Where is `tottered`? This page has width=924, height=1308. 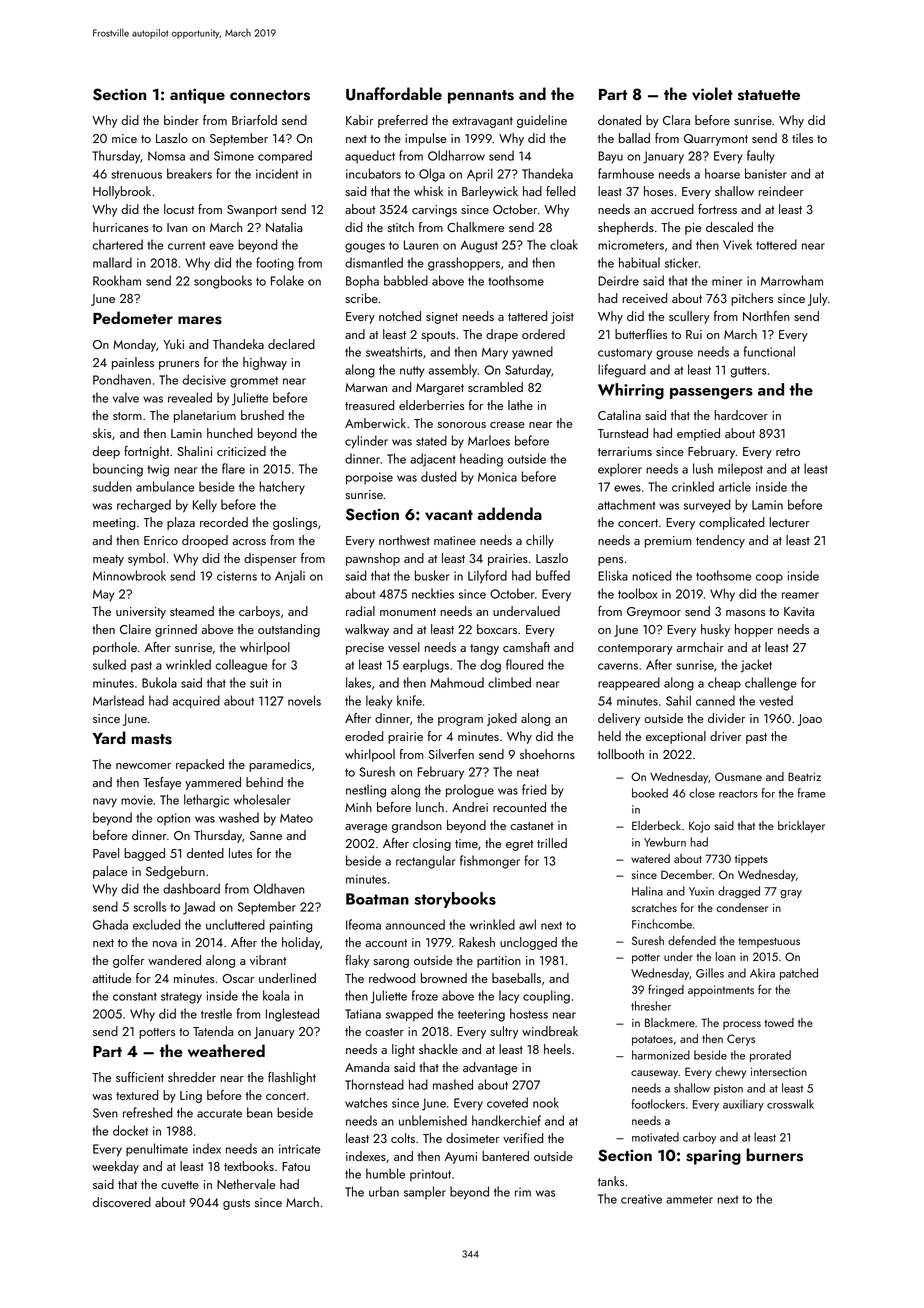
tottered is located at coordinates (776, 244).
